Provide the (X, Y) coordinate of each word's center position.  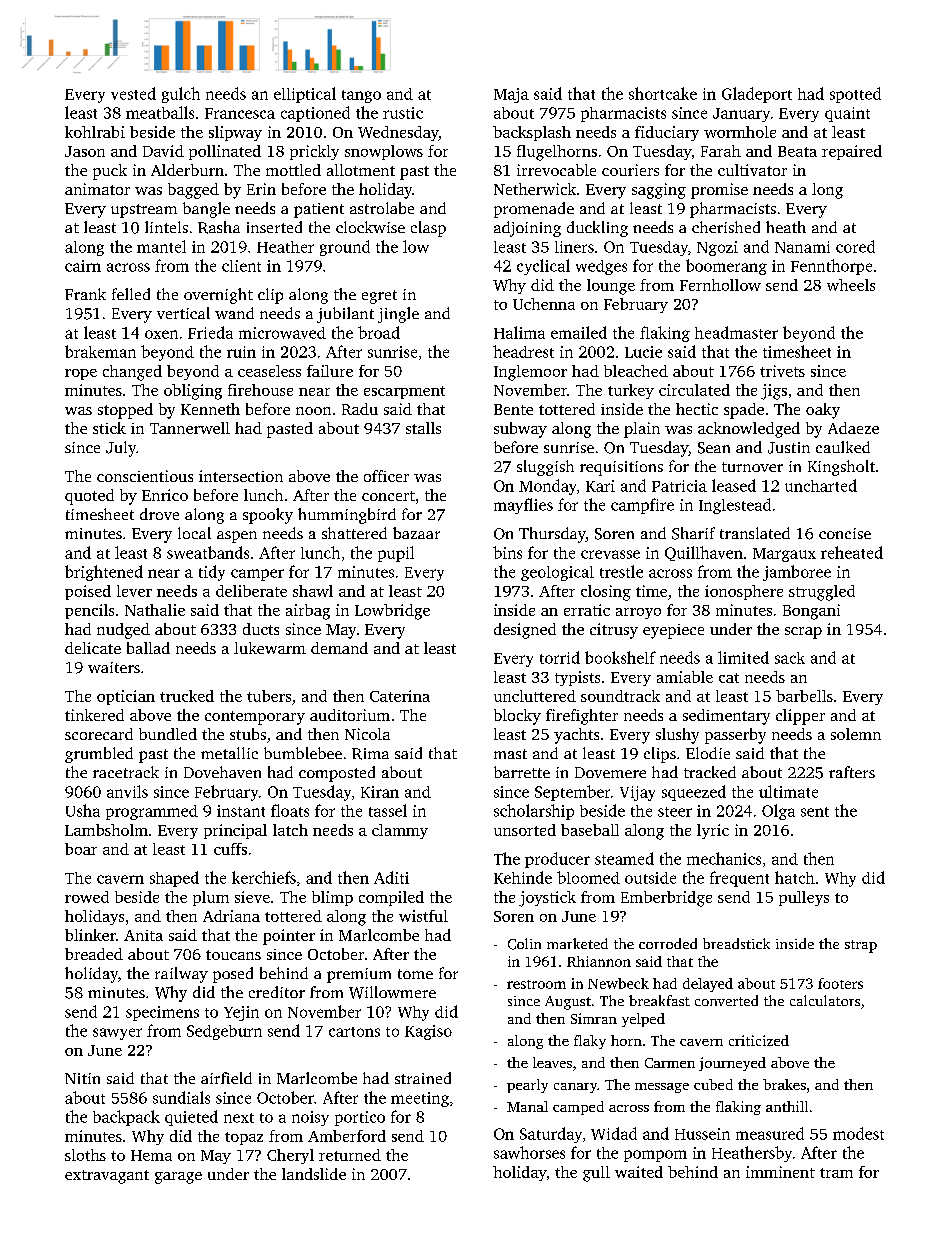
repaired (852, 152)
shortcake (663, 93)
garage (178, 1178)
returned (350, 1155)
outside (650, 878)
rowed (87, 897)
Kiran (380, 792)
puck (110, 172)
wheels (851, 285)
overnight (218, 296)
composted (337, 774)
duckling (597, 229)
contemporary (255, 718)
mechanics (724, 858)
